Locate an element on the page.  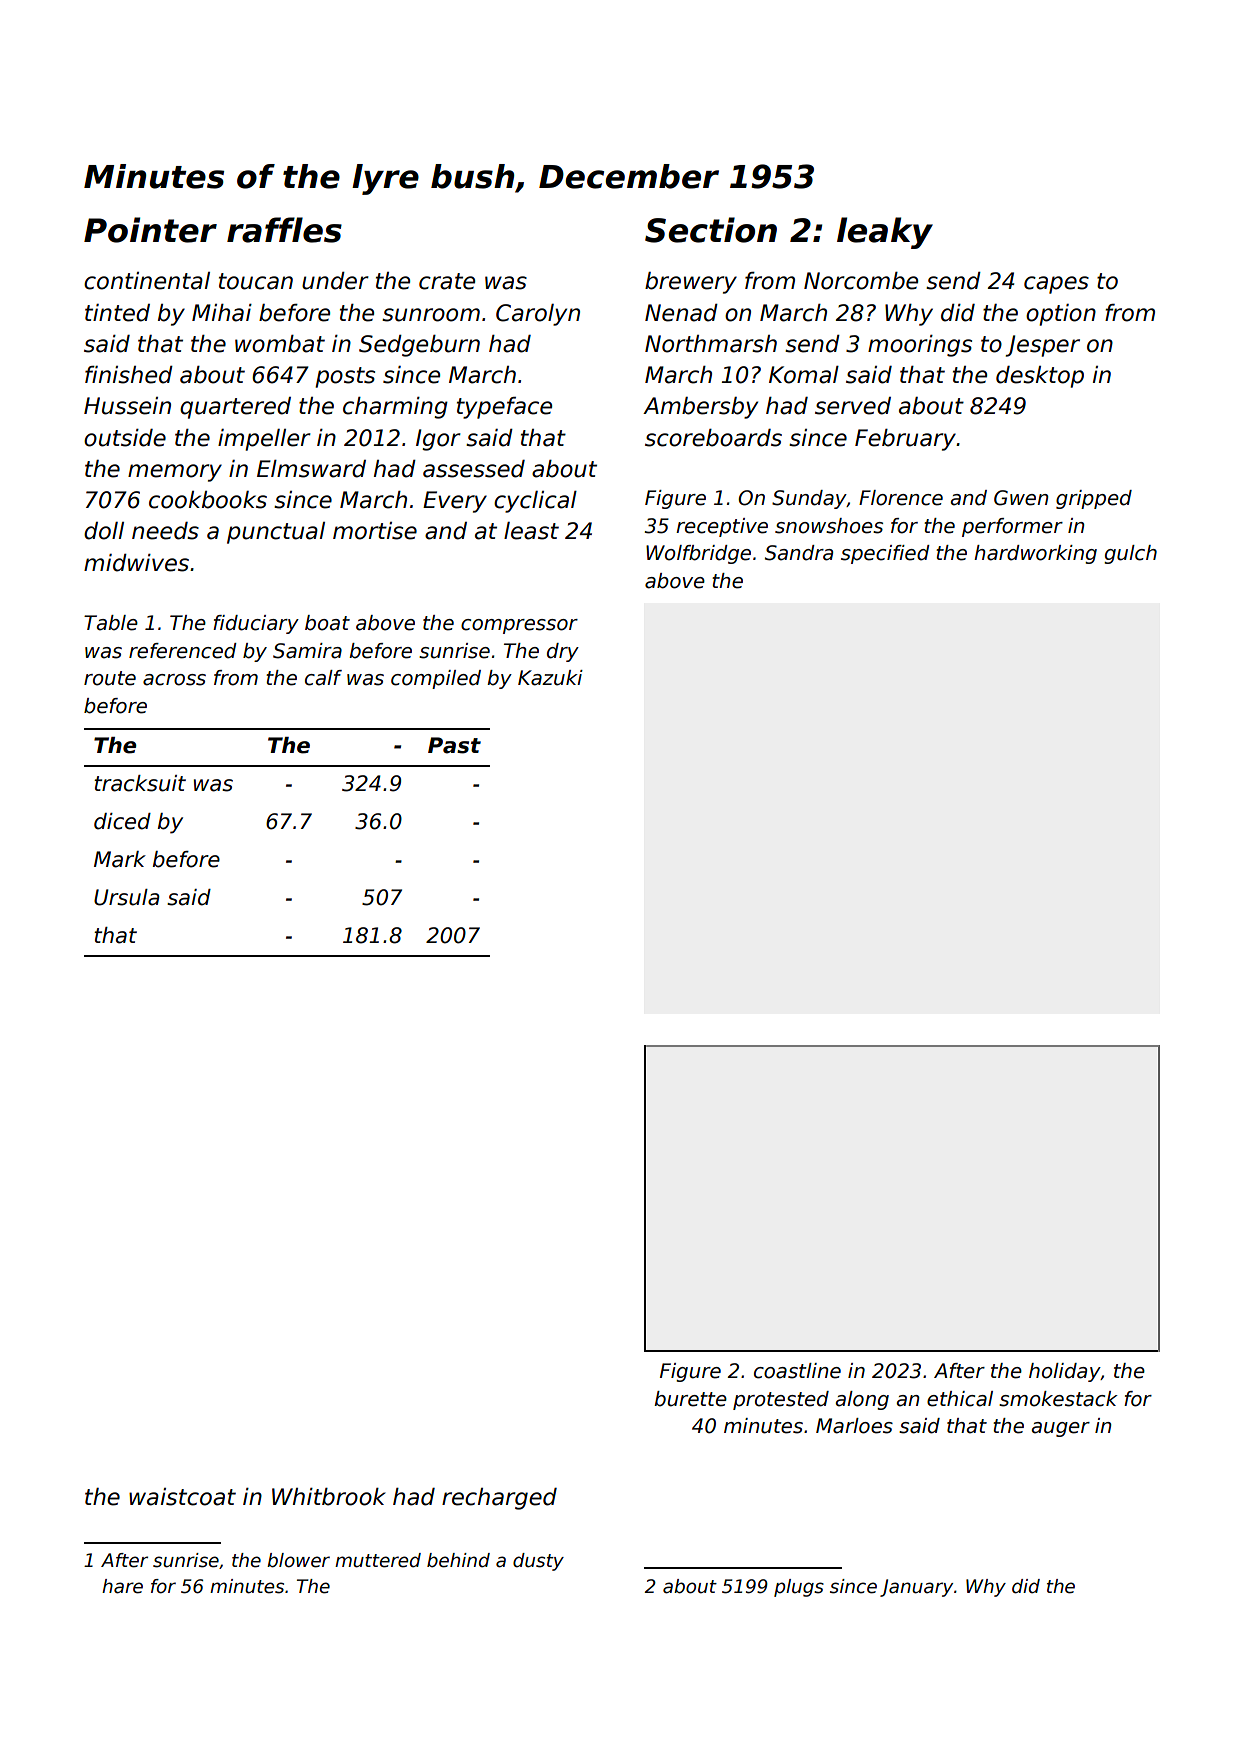
gulch is located at coordinates (1130, 554).
